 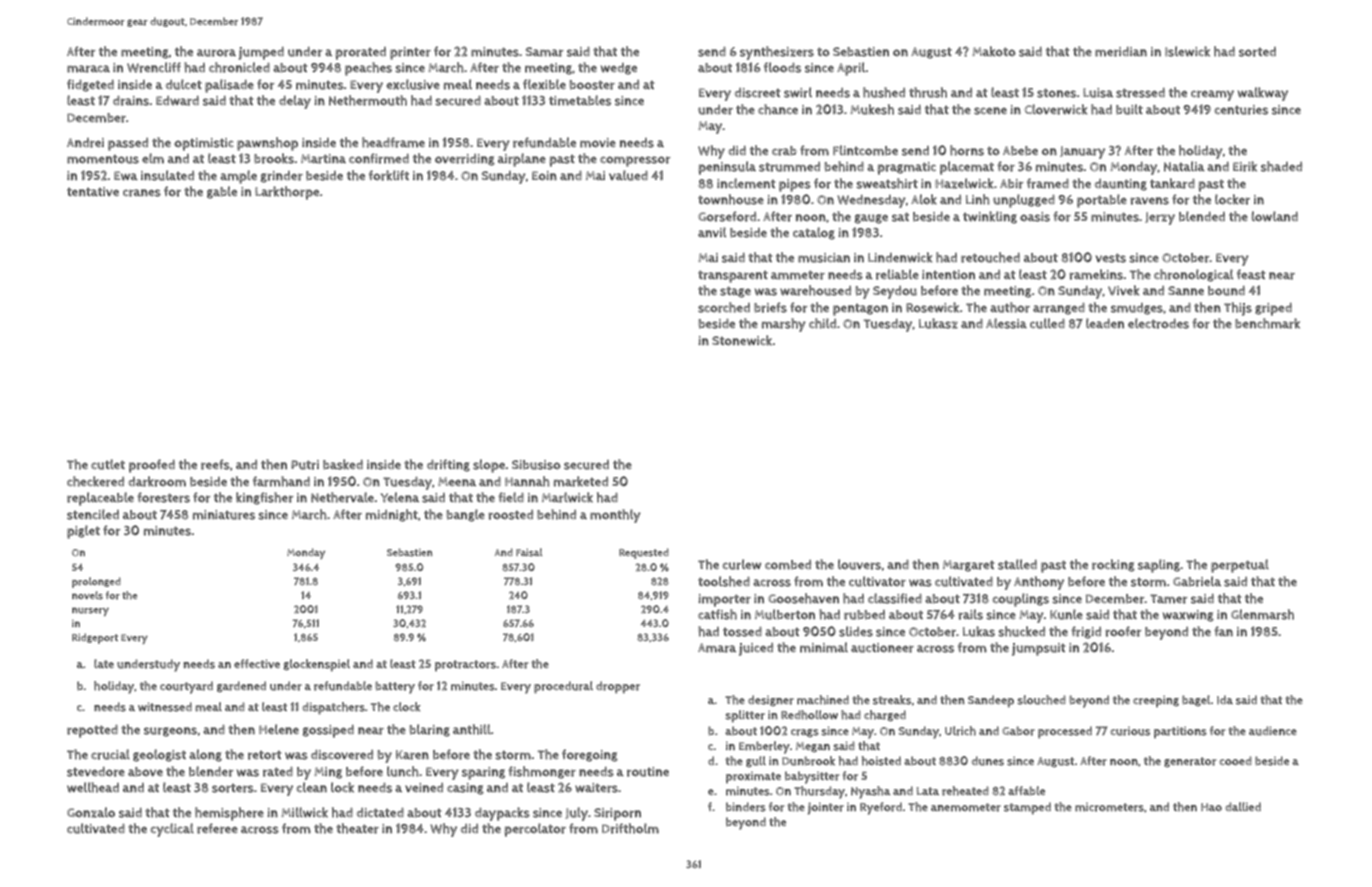 What do you see at coordinates (287, 193) in the screenshot?
I see `Larkthorpe` at bounding box center [287, 193].
